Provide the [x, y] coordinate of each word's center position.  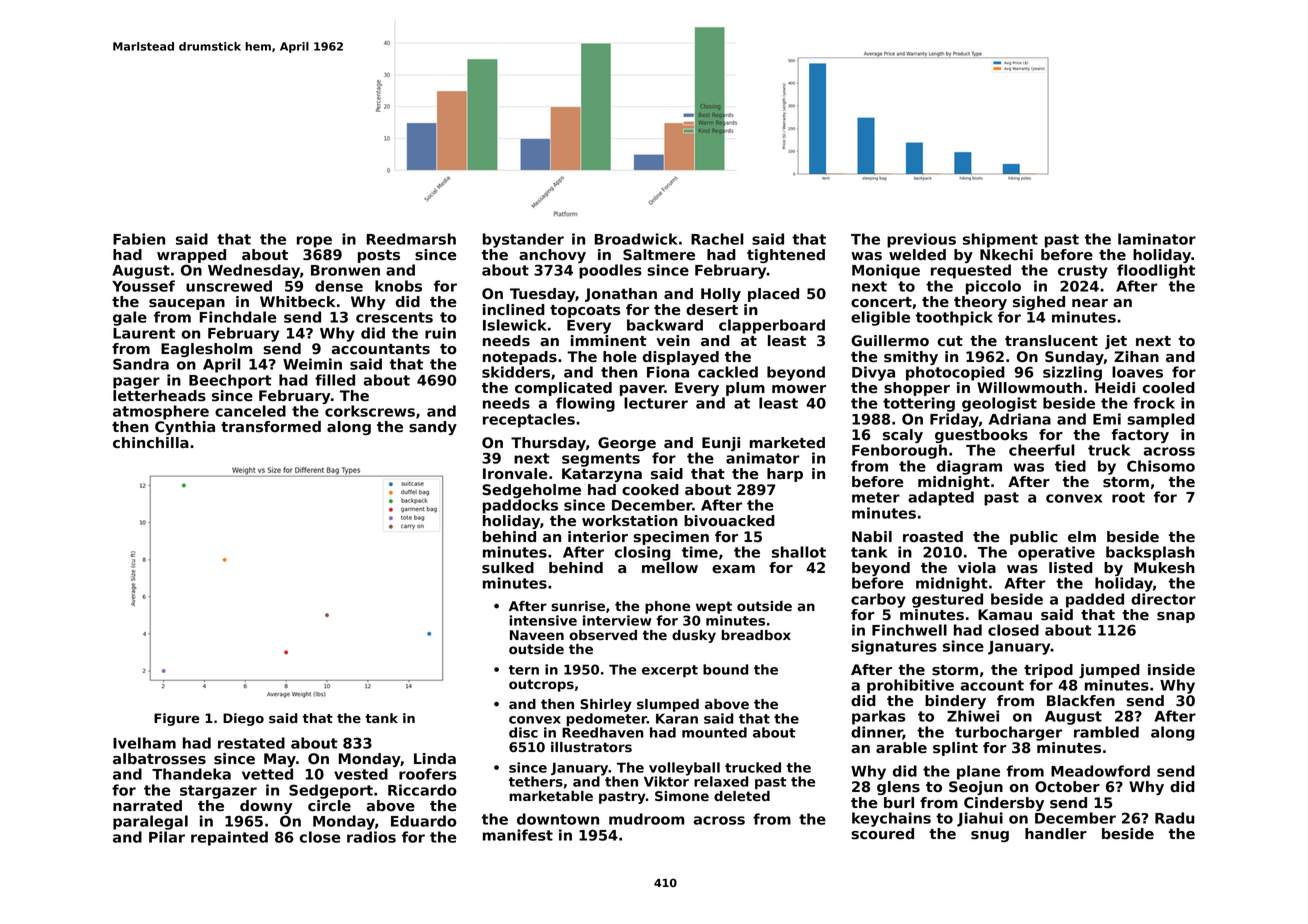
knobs [398, 286]
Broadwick [636, 239]
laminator [1157, 239]
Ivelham [144, 743]
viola [977, 567]
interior [598, 537]
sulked [508, 568]
